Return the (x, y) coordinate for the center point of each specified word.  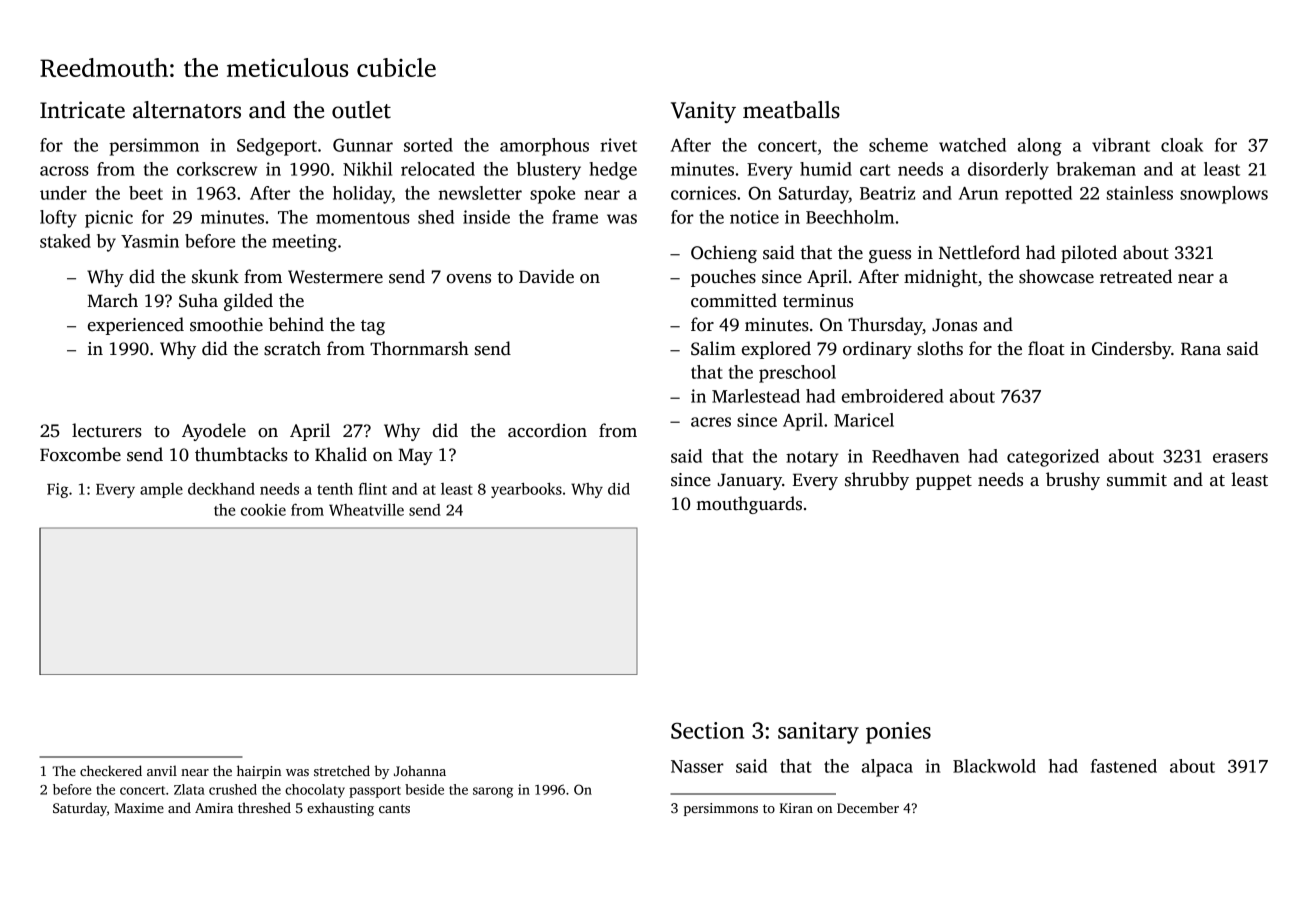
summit (1137, 480)
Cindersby (1131, 350)
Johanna (420, 770)
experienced (136, 326)
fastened (1124, 766)
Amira (214, 808)
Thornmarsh (419, 348)
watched (972, 145)
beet (146, 193)
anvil (162, 770)
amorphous (544, 147)
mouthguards (749, 505)
